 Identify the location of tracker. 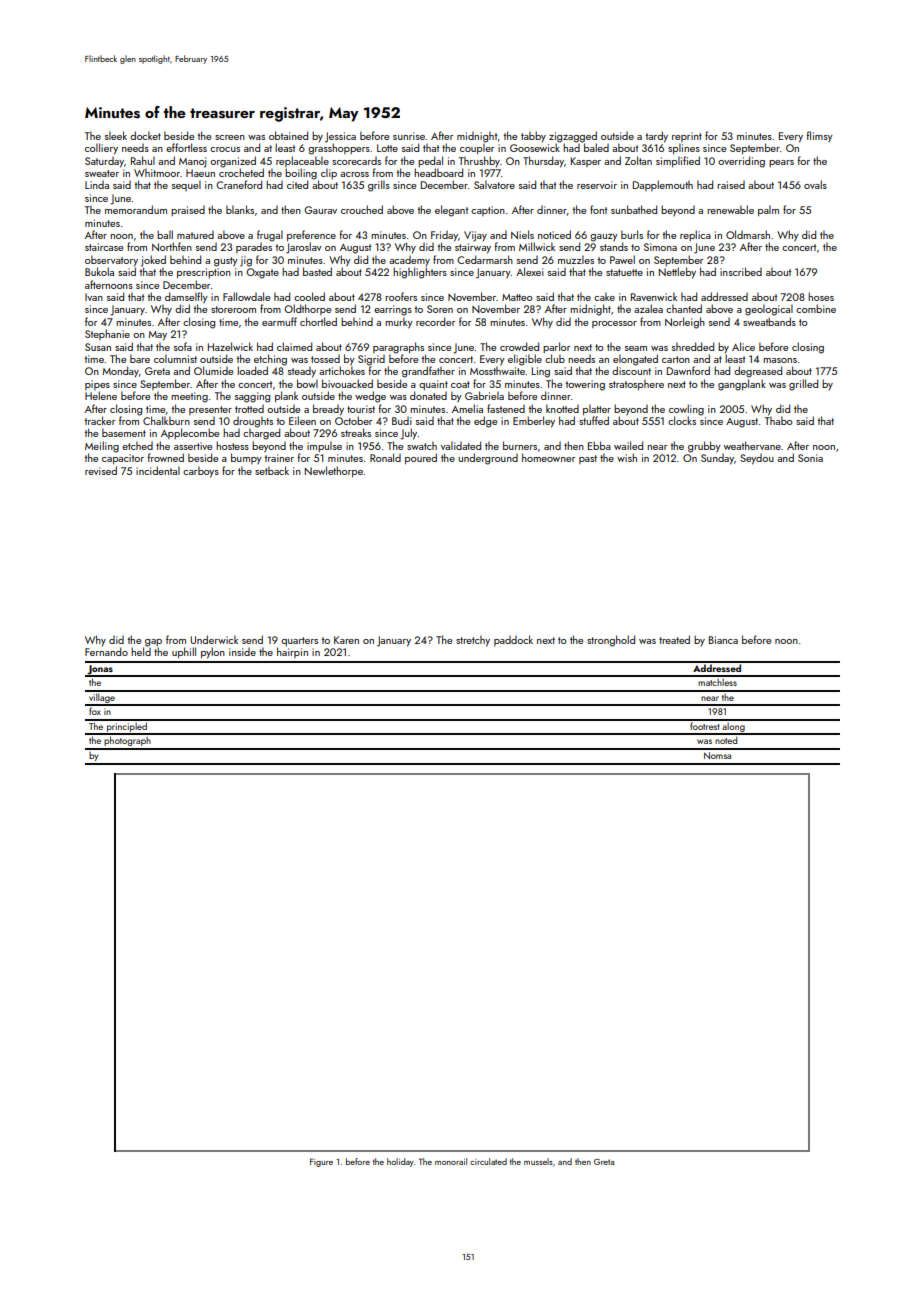
(99, 420).
